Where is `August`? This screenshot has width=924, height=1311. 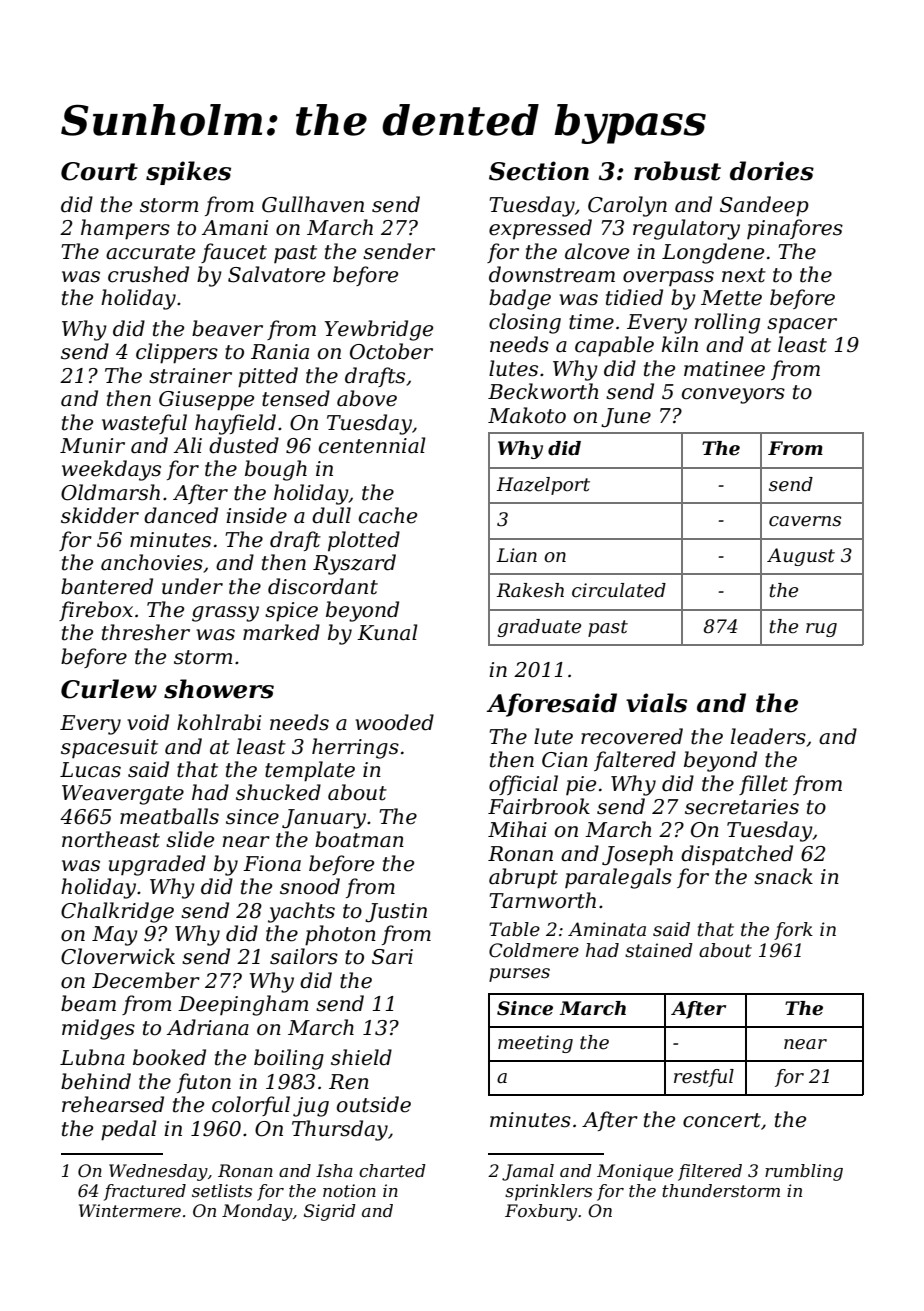 August is located at coordinates (801, 557).
